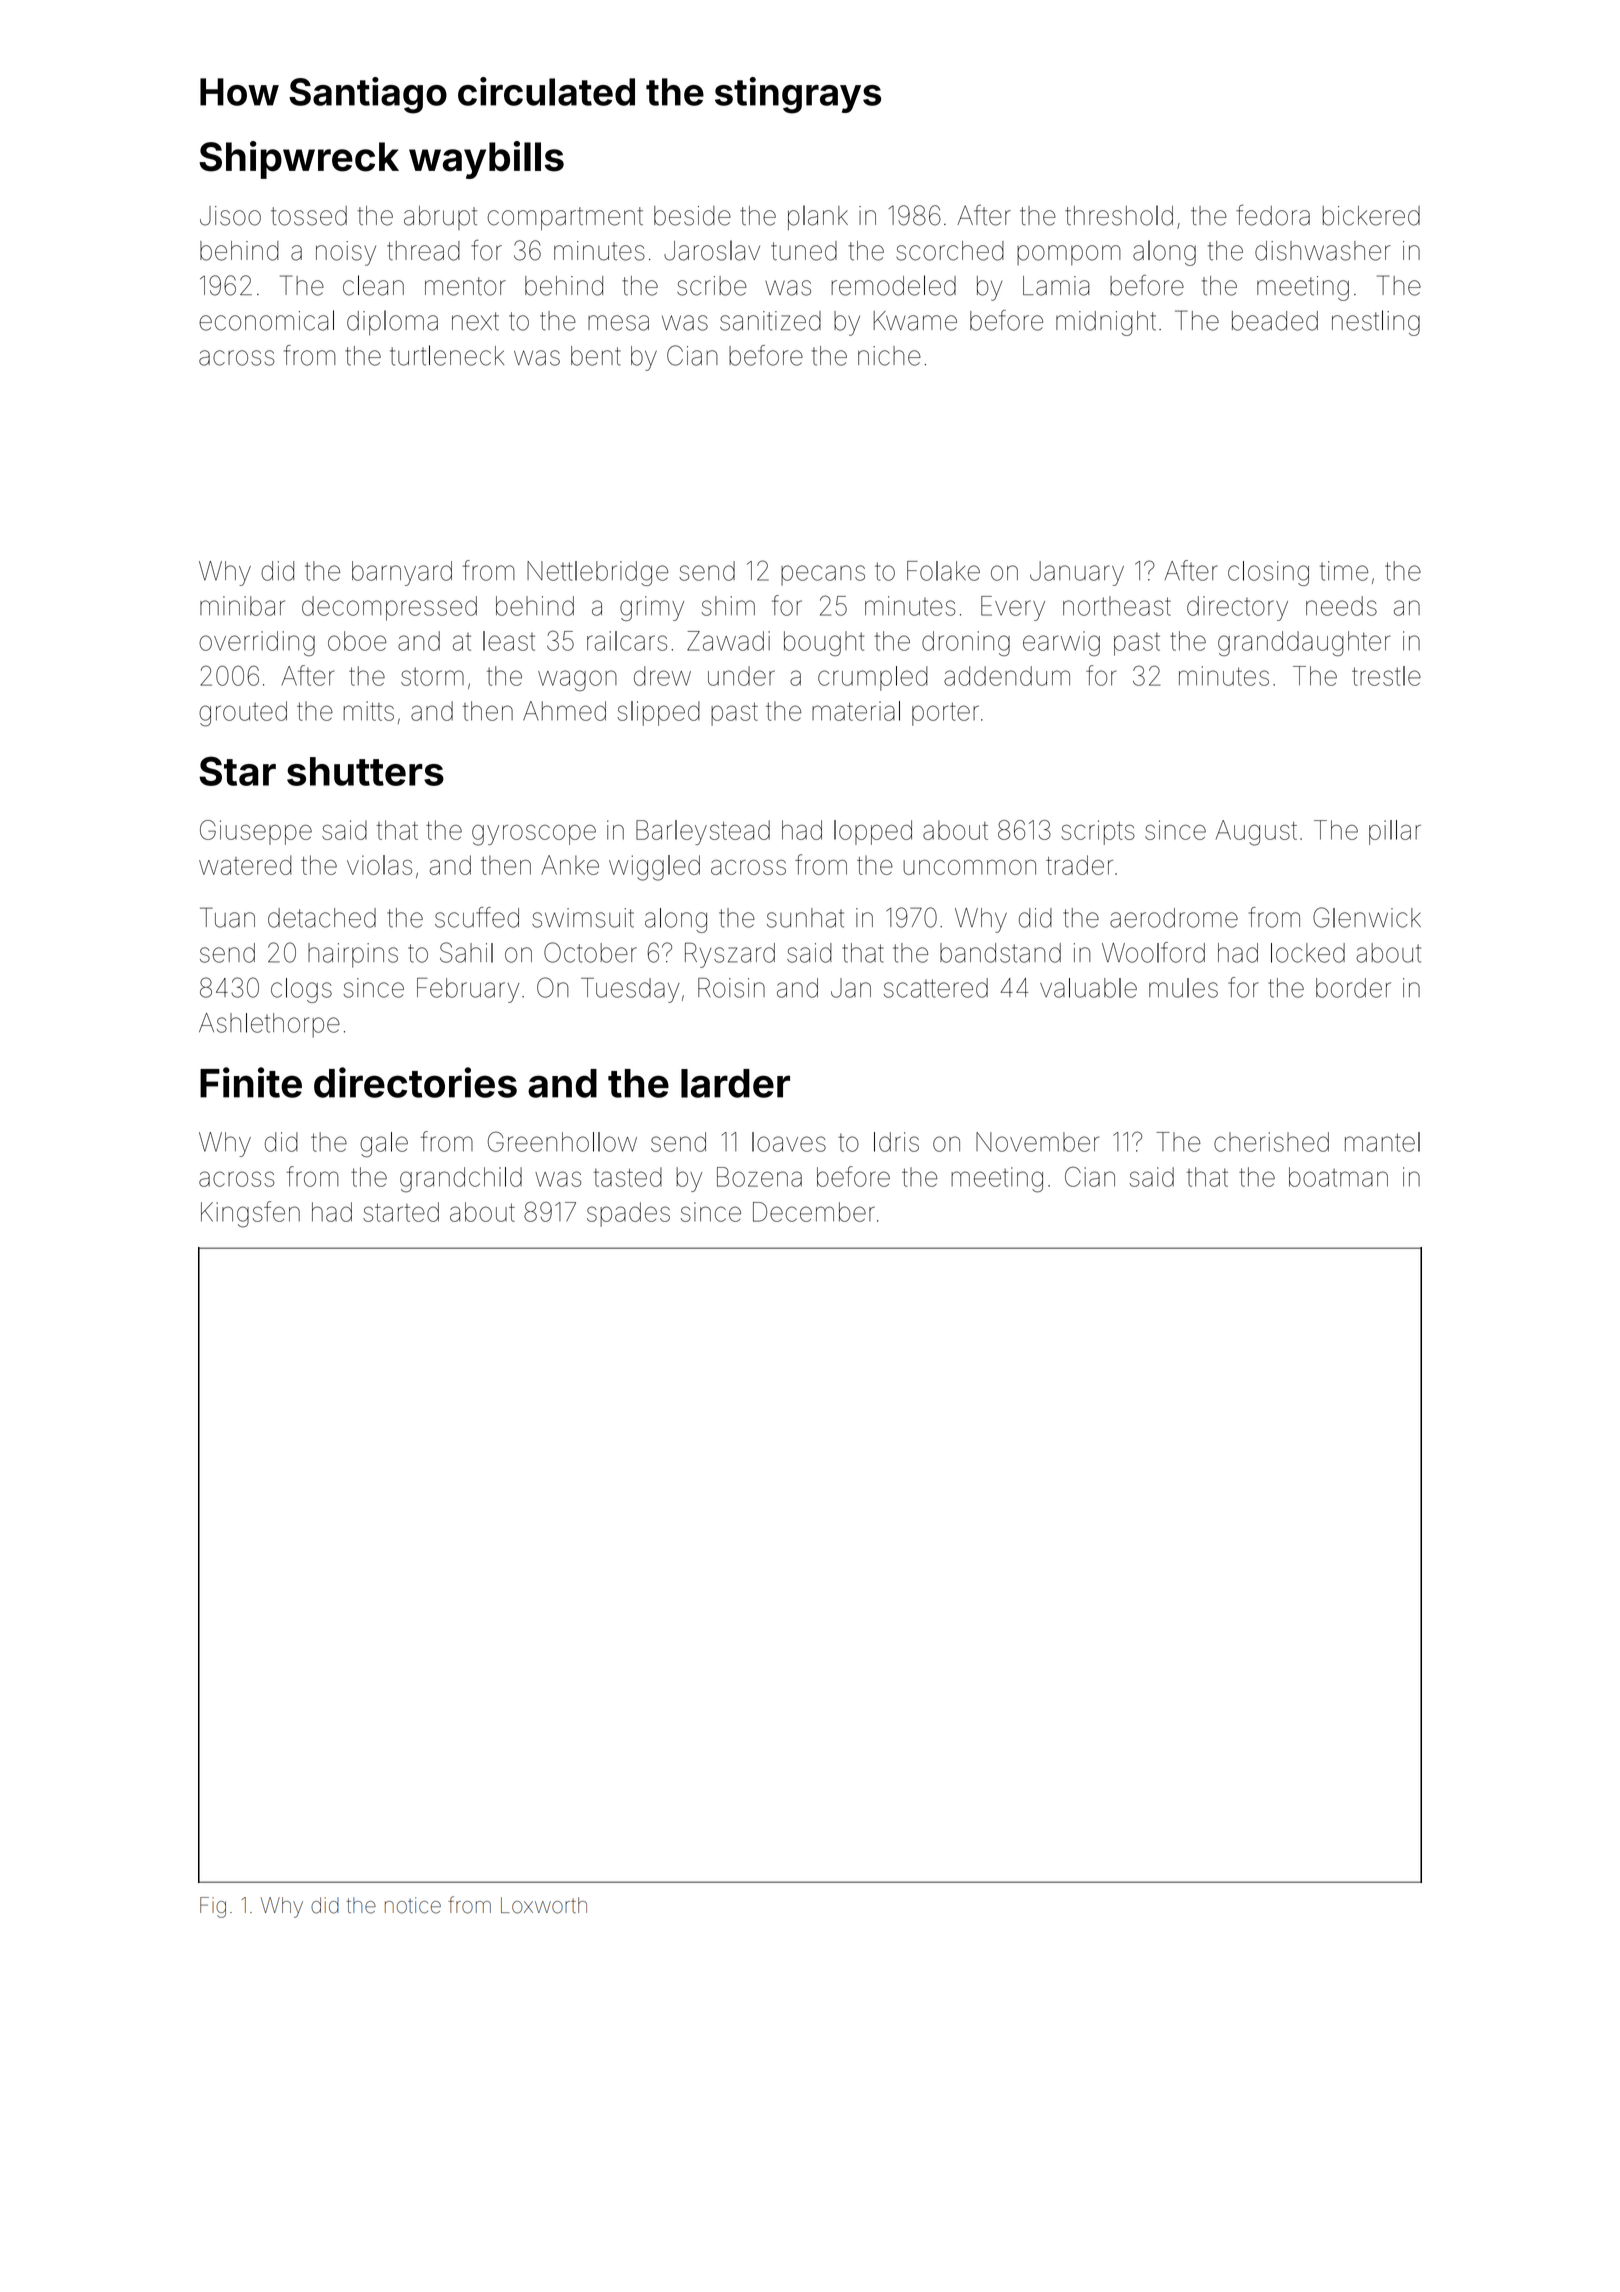 Image resolution: width=1620 pixels, height=2292 pixels. What do you see at coordinates (468, 990) in the page?
I see `February` at bounding box center [468, 990].
